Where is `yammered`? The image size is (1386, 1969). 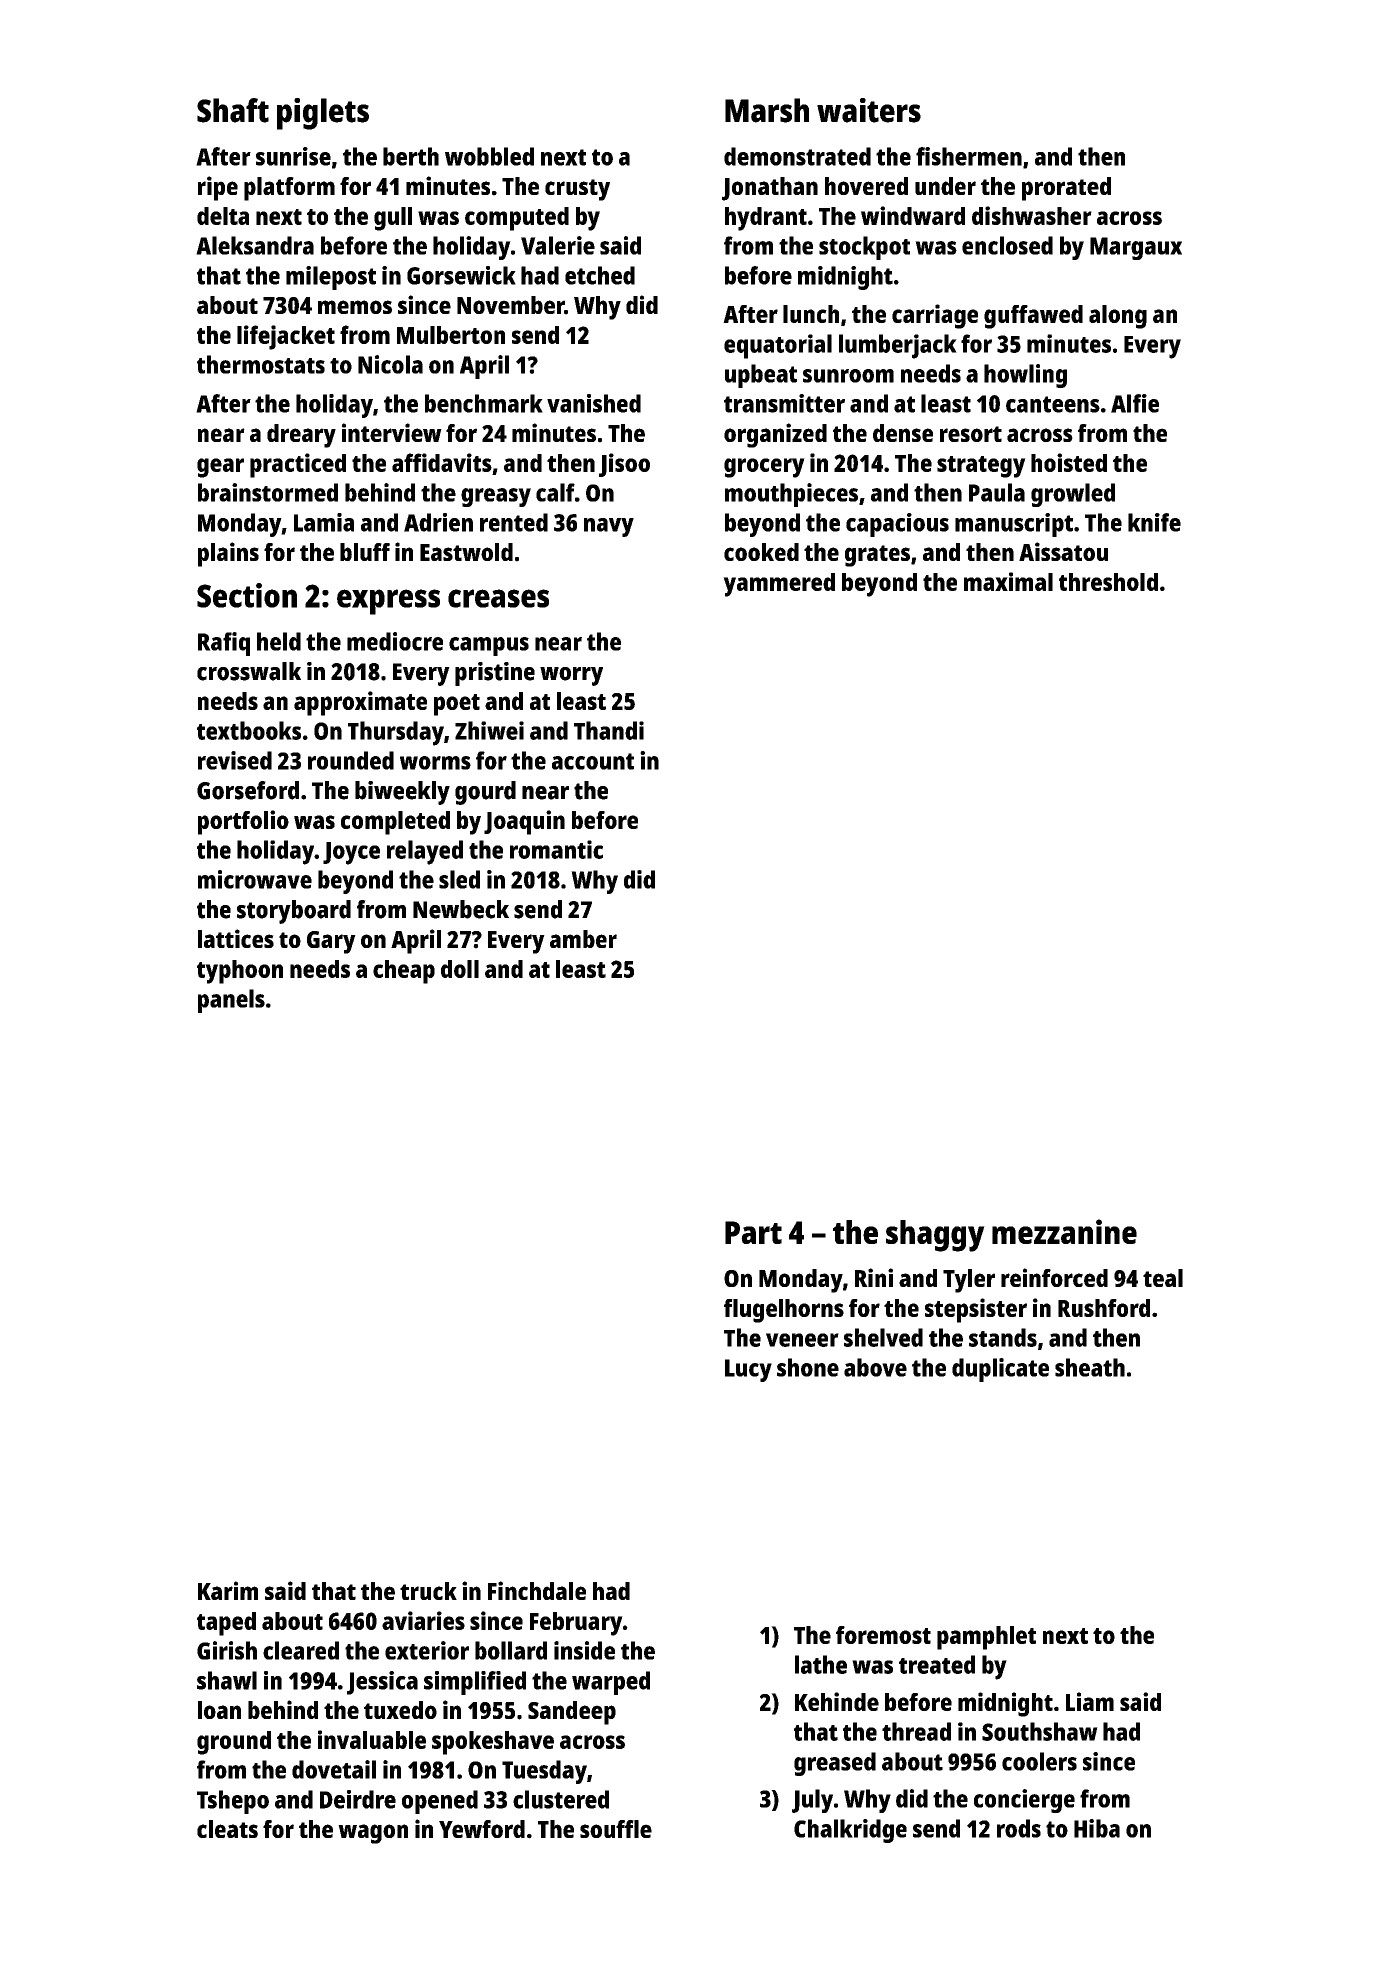 yammered is located at coordinates (779, 585).
